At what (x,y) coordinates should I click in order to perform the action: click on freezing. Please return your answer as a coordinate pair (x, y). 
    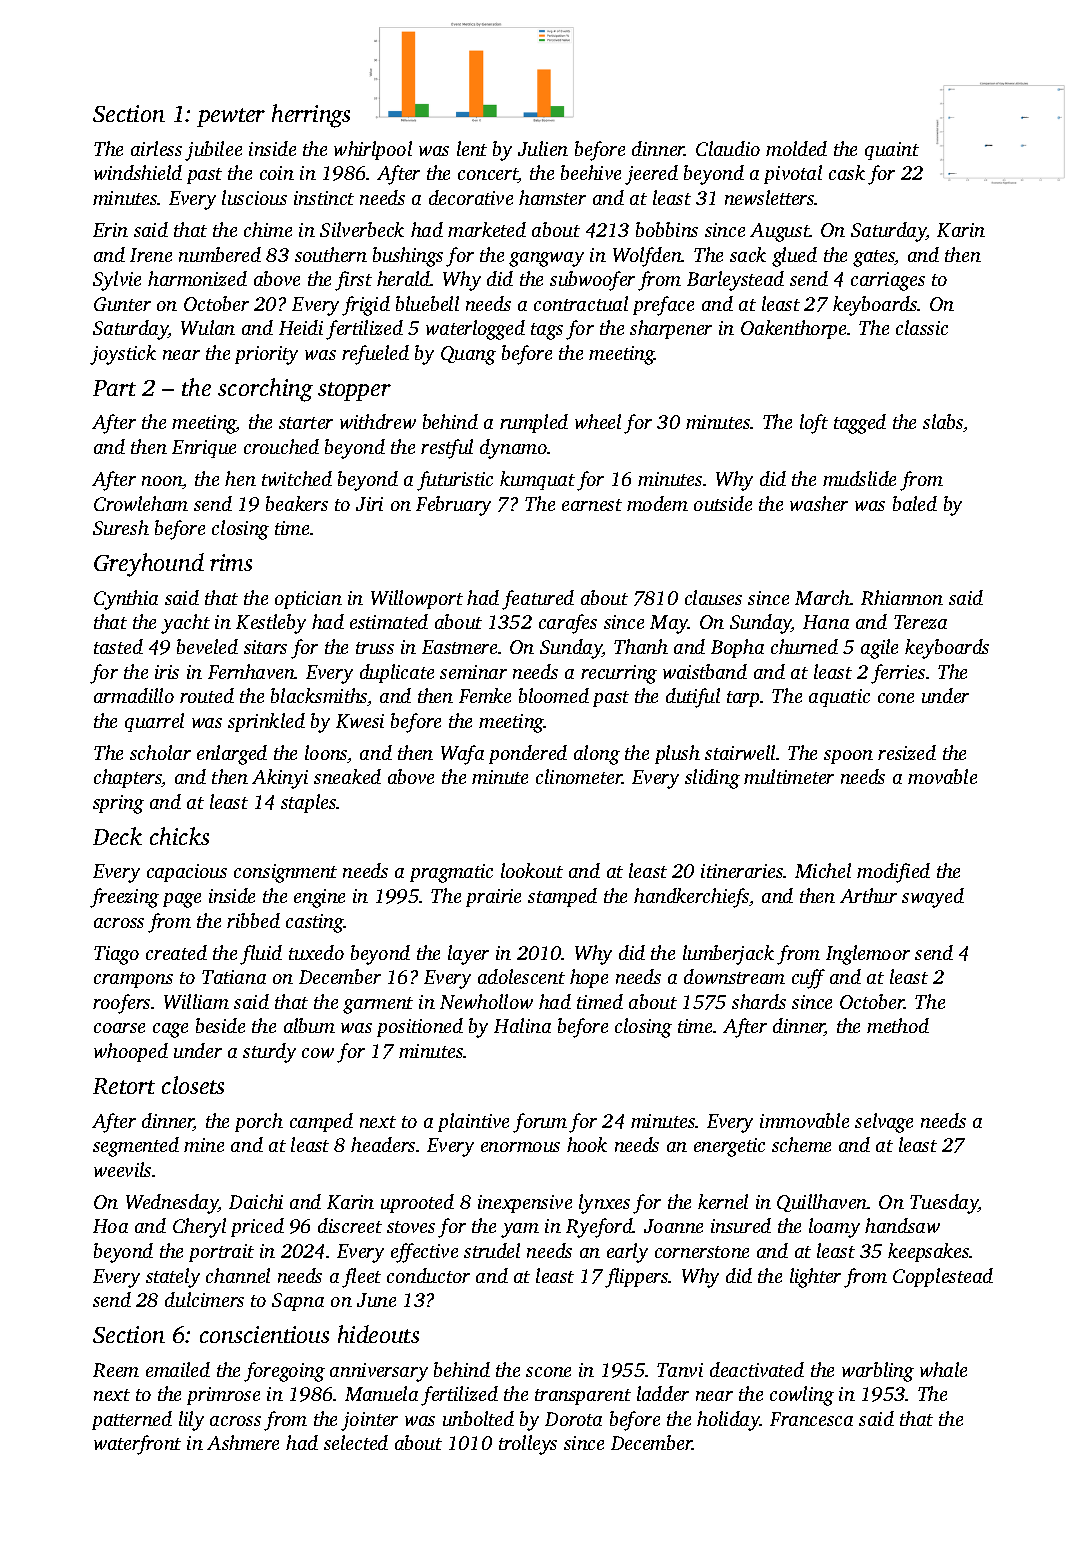
    Looking at the image, I should click on (124, 898).
